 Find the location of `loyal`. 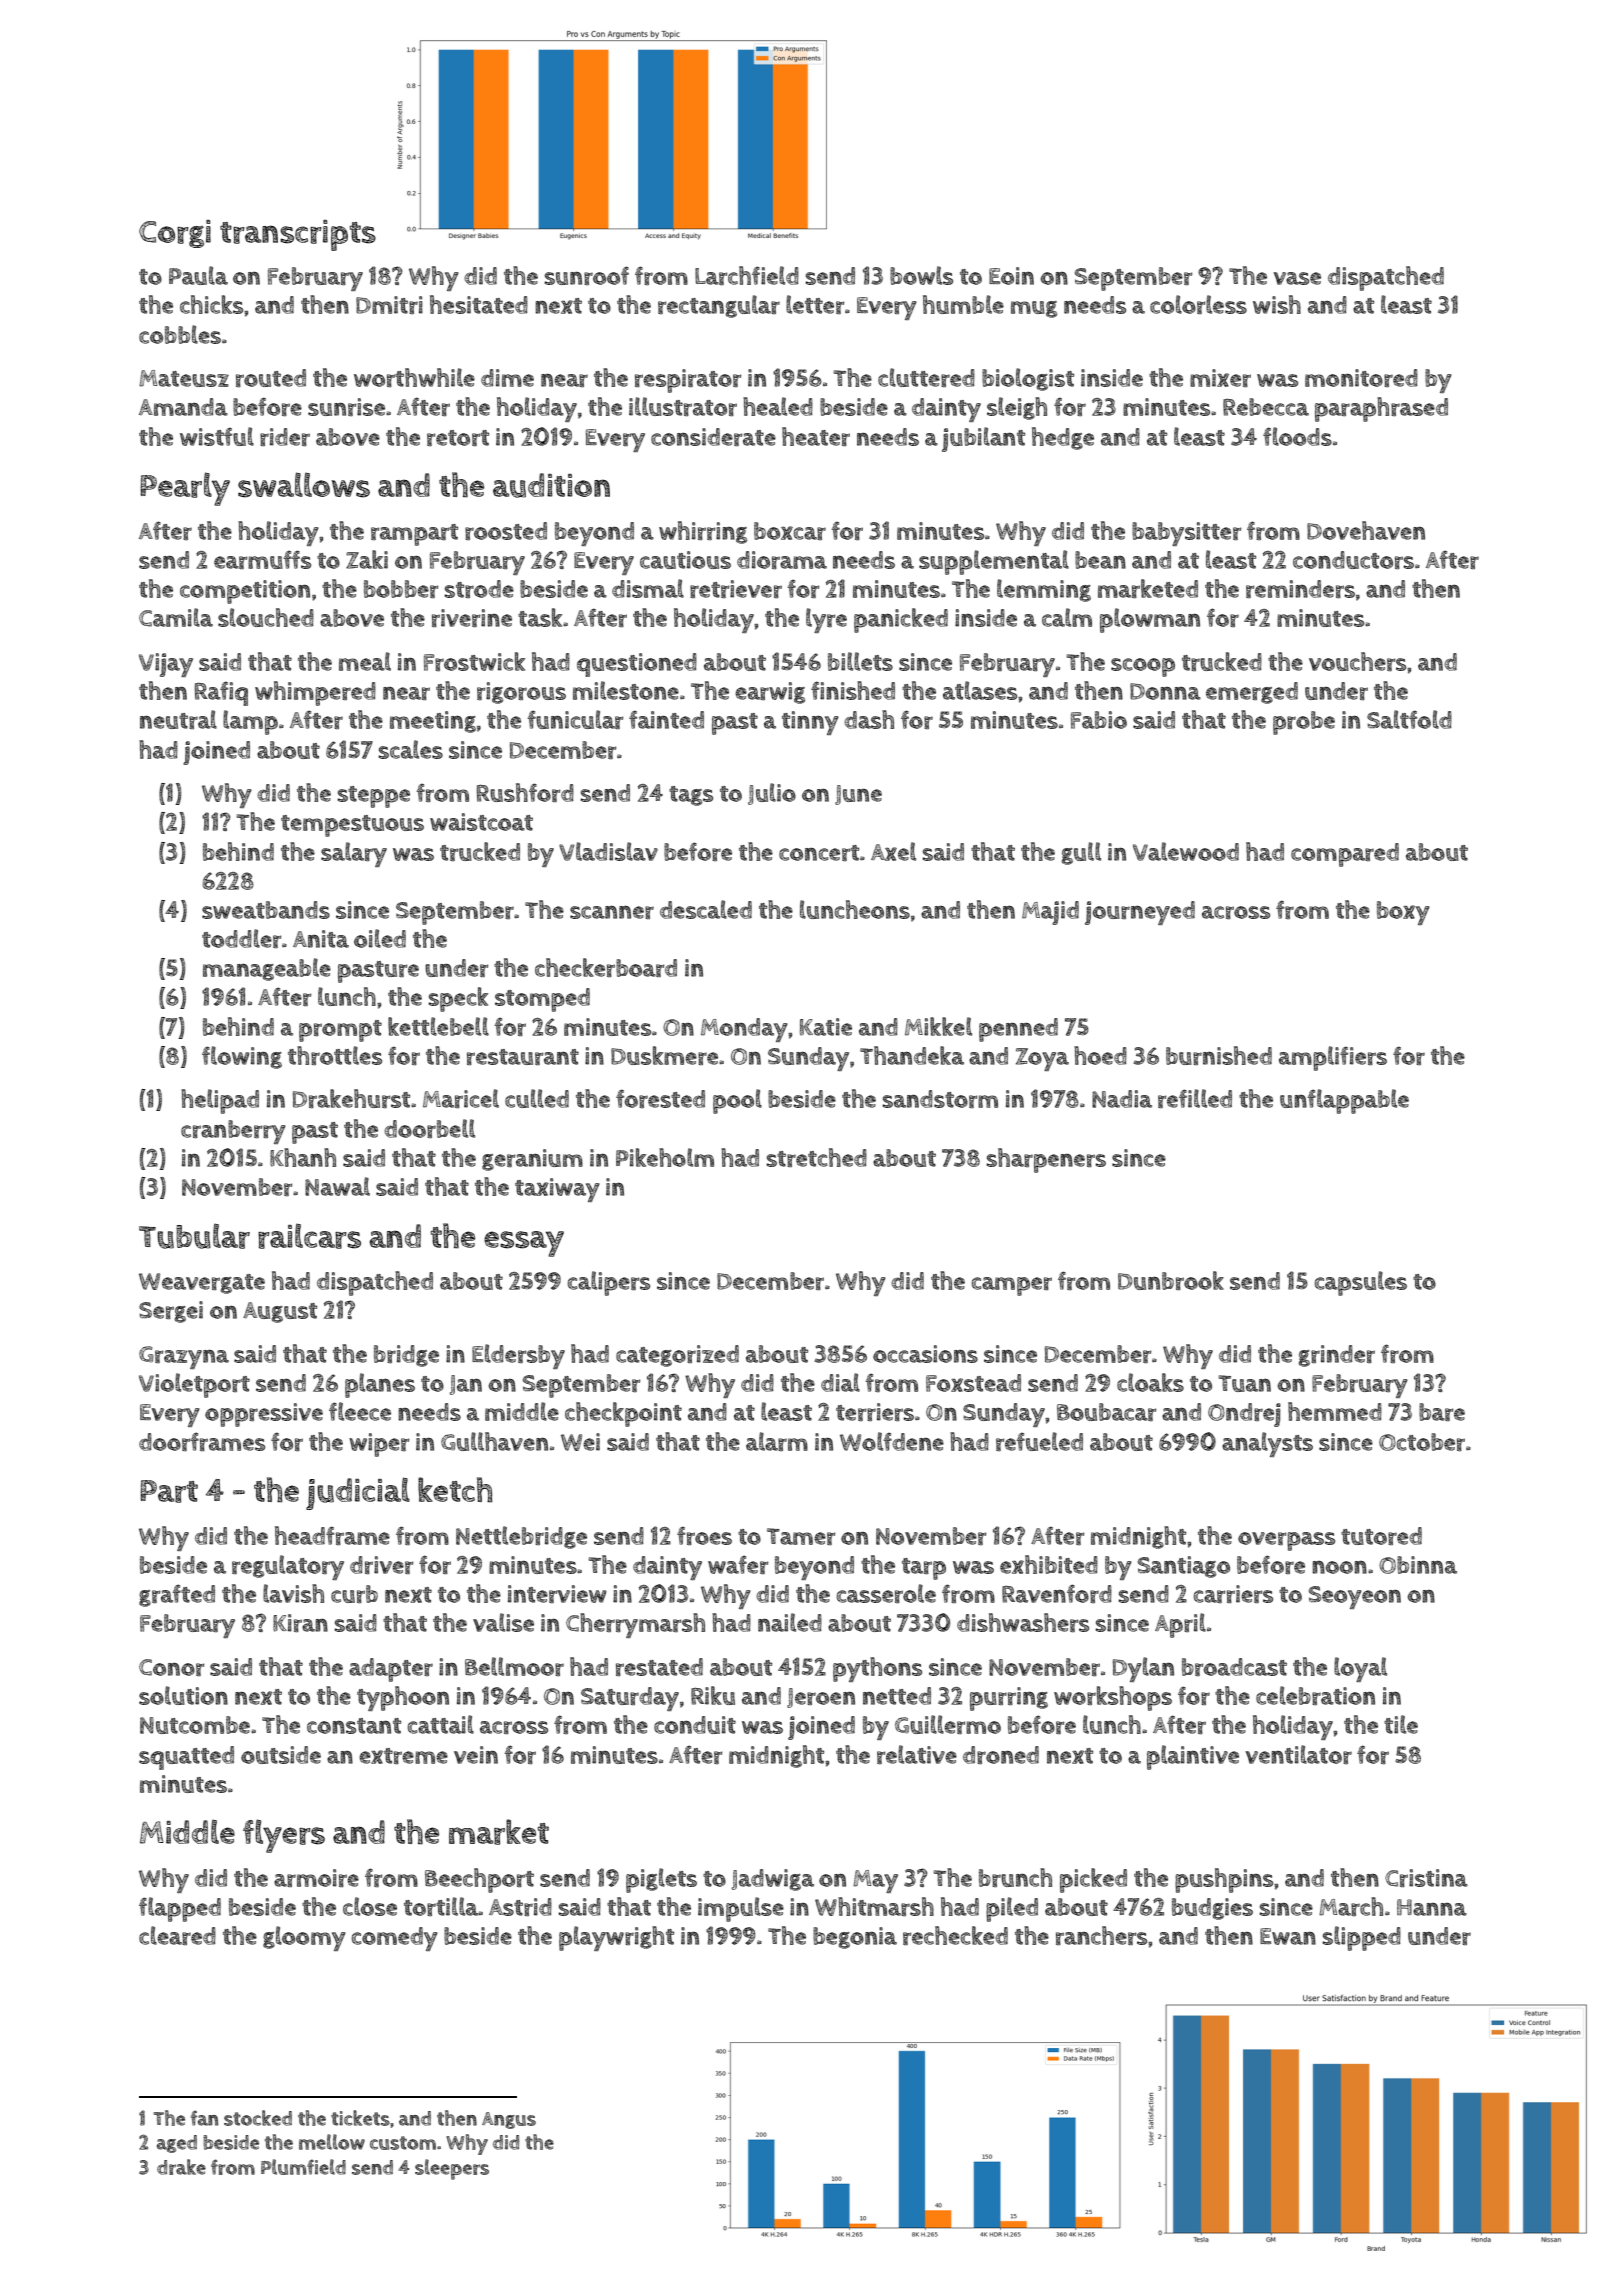

loyal is located at coordinates (1360, 1669).
